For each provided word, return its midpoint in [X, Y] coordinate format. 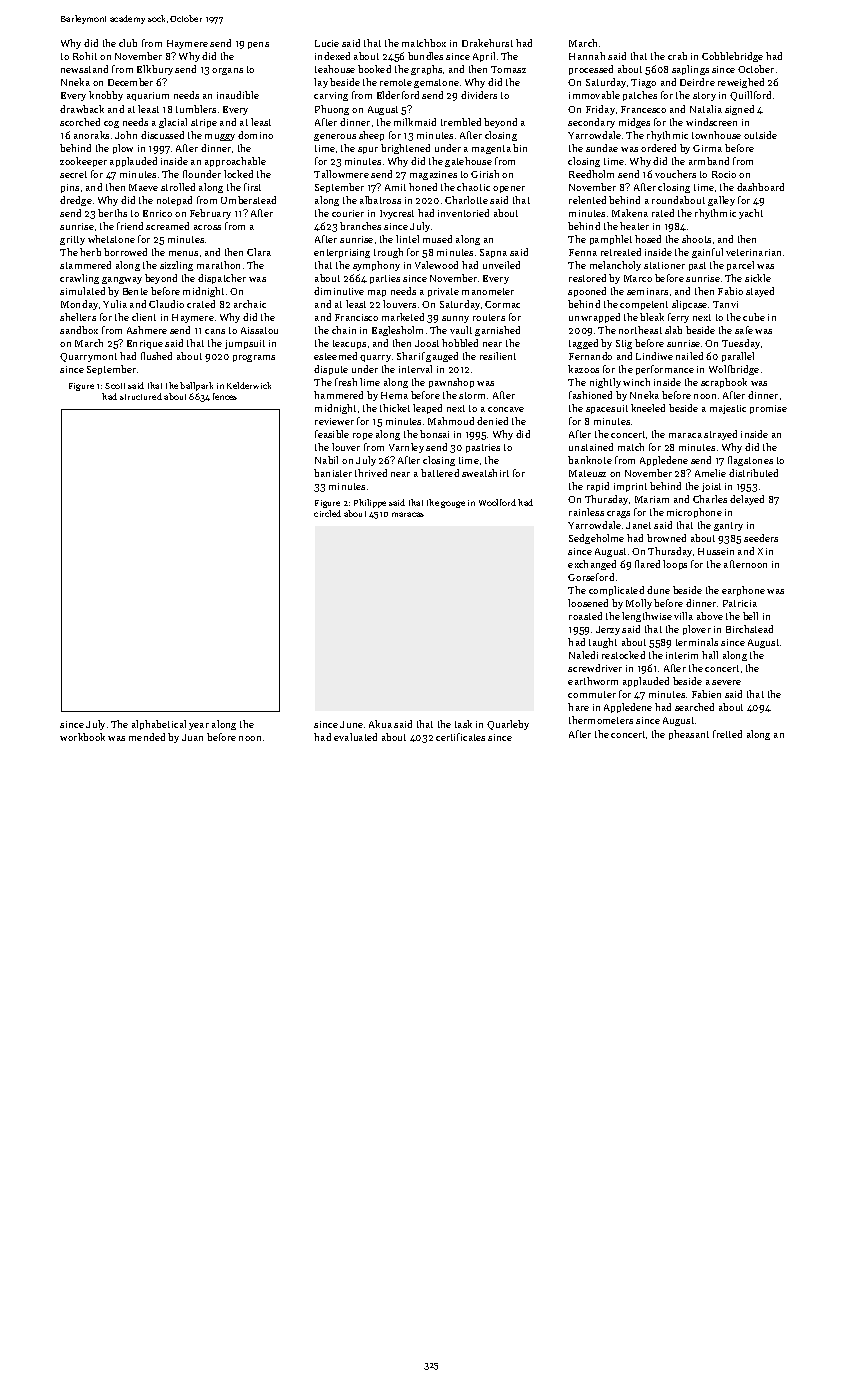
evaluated [355, 737]
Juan [192, 737]
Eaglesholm [397, 331]
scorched [80, 122]
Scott [115, 386]
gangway [122, 280]
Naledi [583, 655]
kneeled [648, 408]
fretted [727, 734]
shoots [696, 239]
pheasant [689, 735]
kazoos [583, 369]
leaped [427, 409]
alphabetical [159, 725]
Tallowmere [341, 174]
